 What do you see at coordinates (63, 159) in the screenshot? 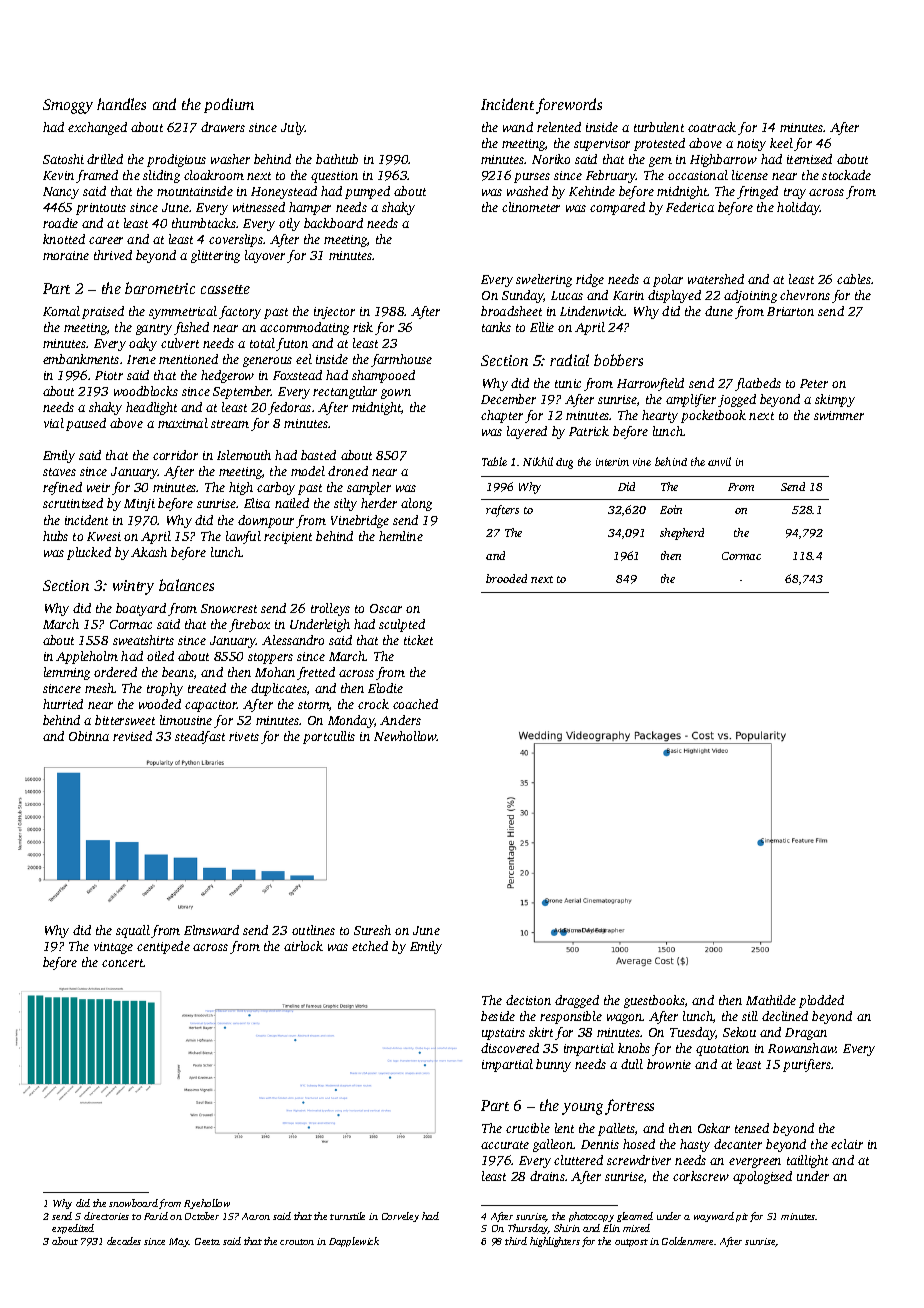
I see `Satoshi` at bounding box center [63, 159].
